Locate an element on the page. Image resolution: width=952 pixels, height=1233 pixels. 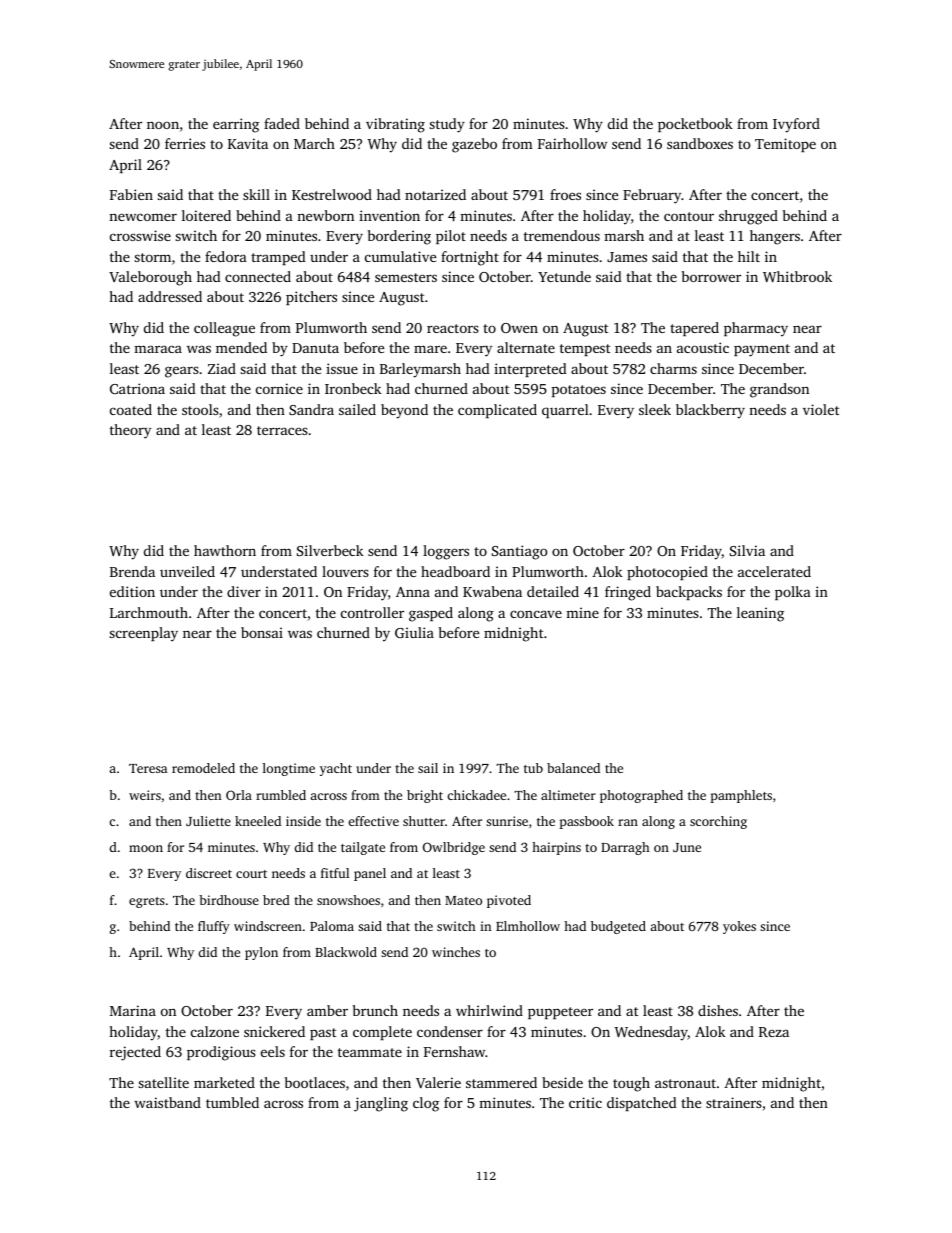
pamphlets is located at coordinates (741, 796).
